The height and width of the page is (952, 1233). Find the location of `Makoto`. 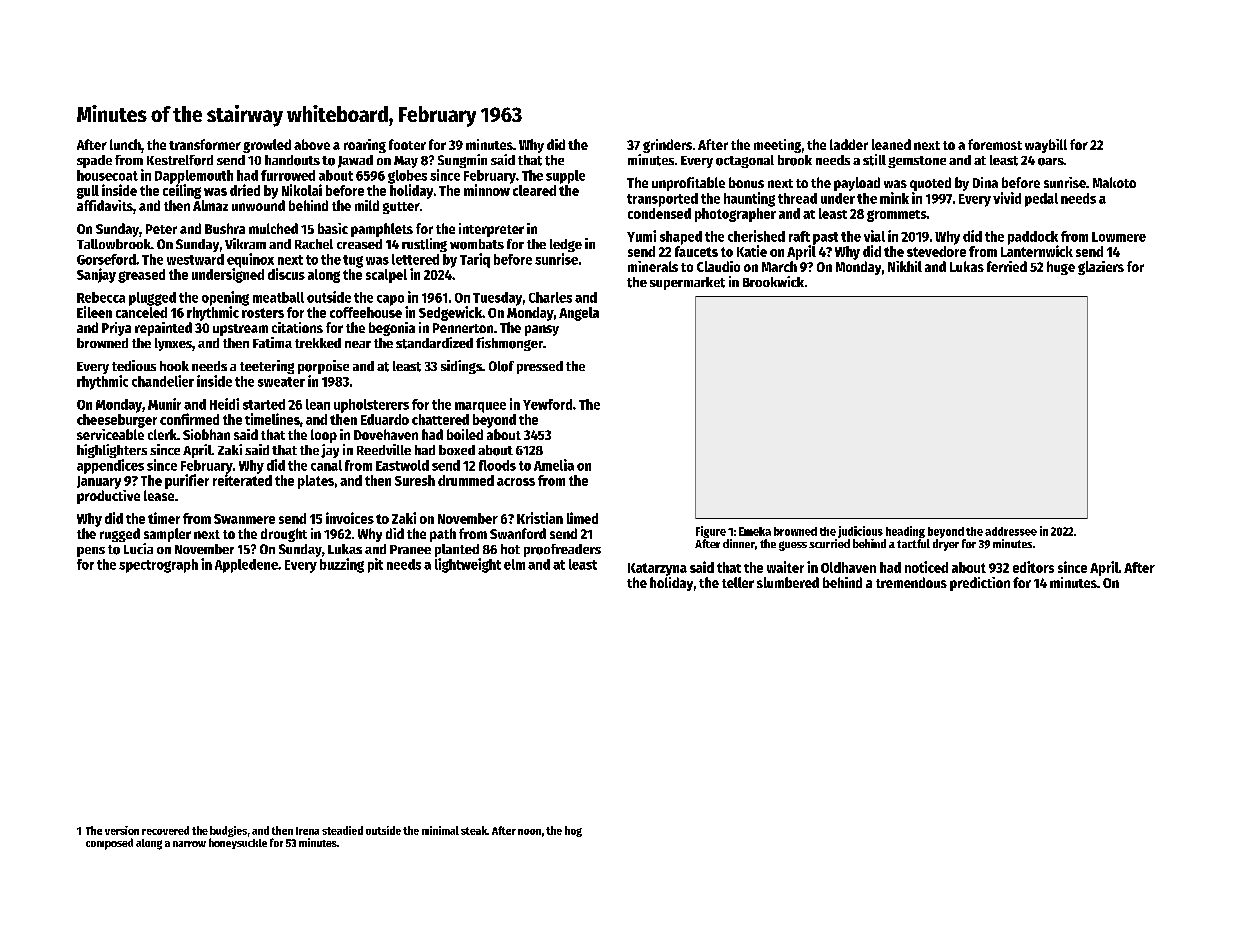

Makoto is located at coordinates (1114, 182).
